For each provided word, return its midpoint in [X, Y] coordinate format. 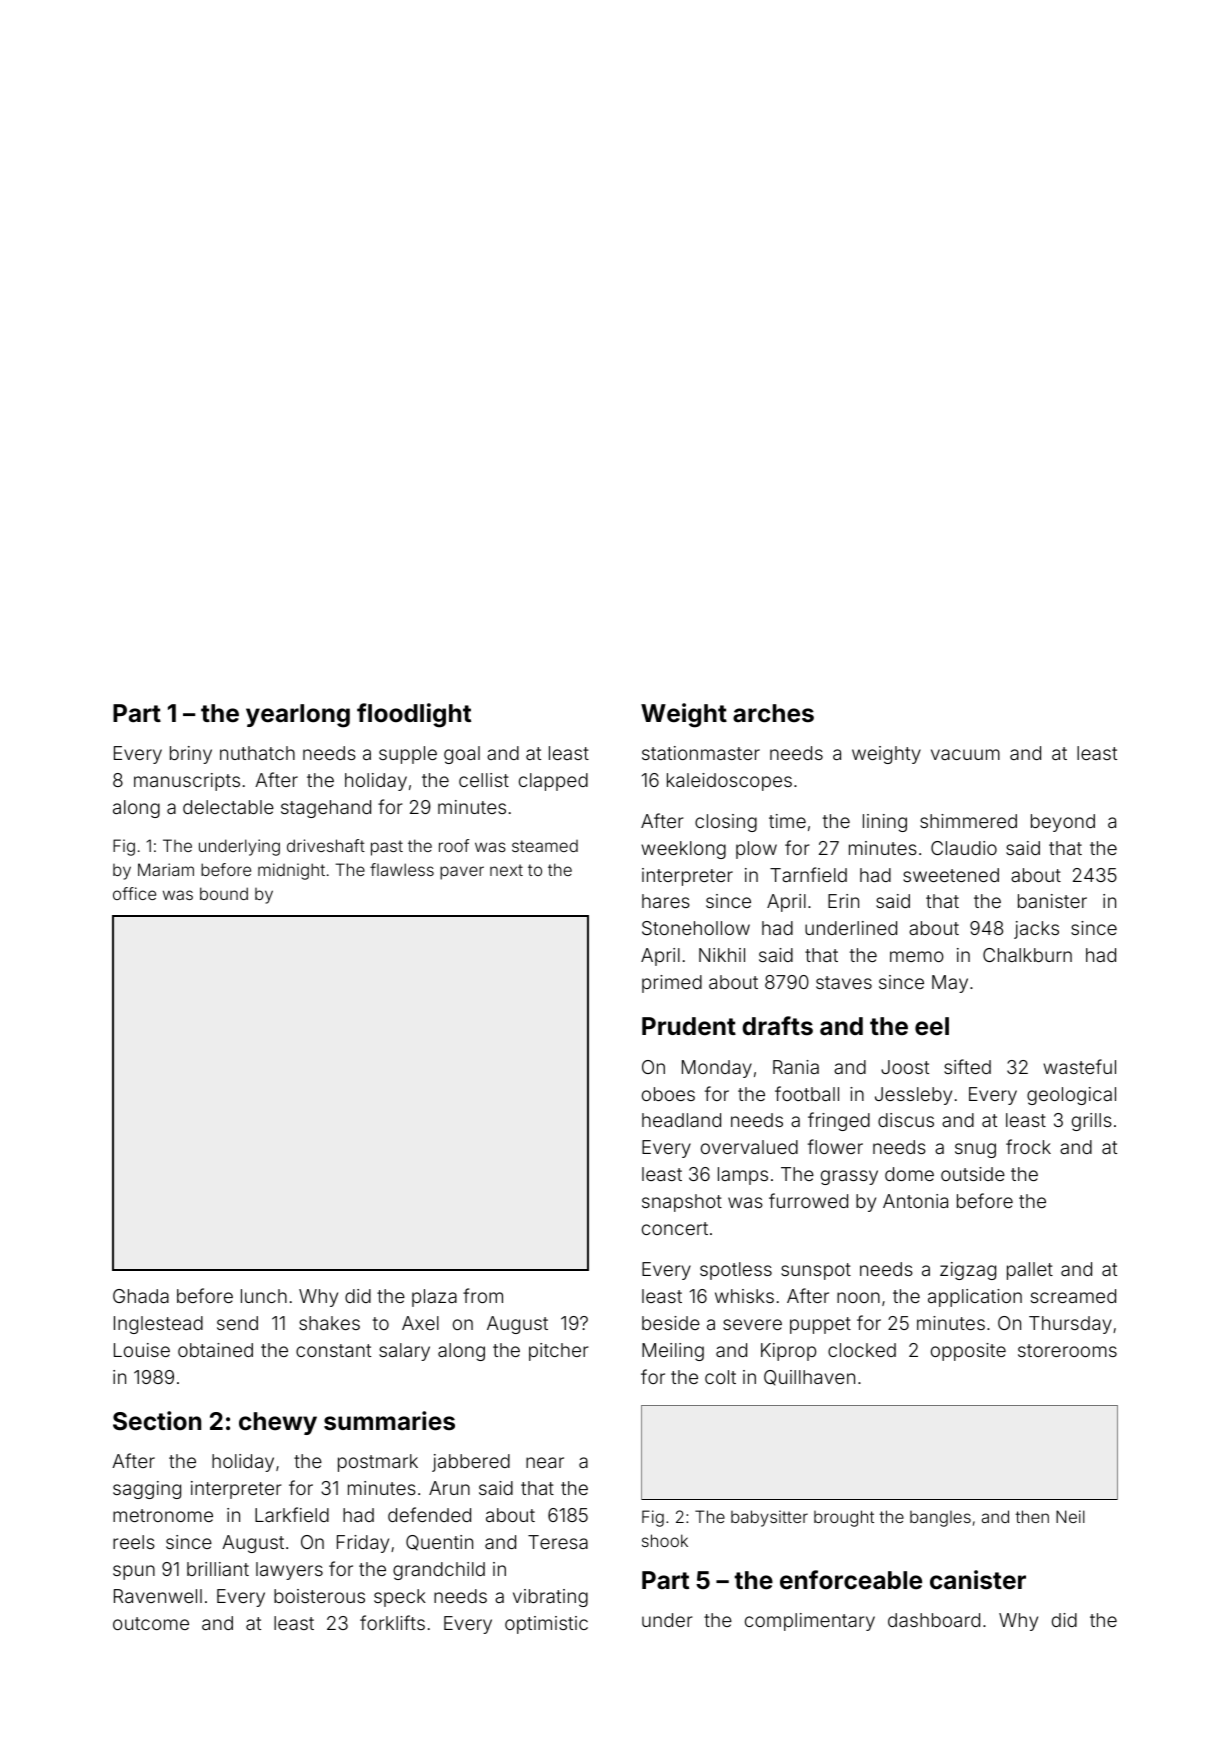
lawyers [289, 1571]
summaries [389, 1421]
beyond [1063, 823]
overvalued [749, 1147]
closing [726, 823]
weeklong [683, 850]
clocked [862, 1350]
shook [665, 1540]
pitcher [559, 1352]
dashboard [934, 1620]
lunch [264, 1296]
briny [191, 755]
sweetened [951, 875]
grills [1092, 1122]
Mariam [166, 869]
